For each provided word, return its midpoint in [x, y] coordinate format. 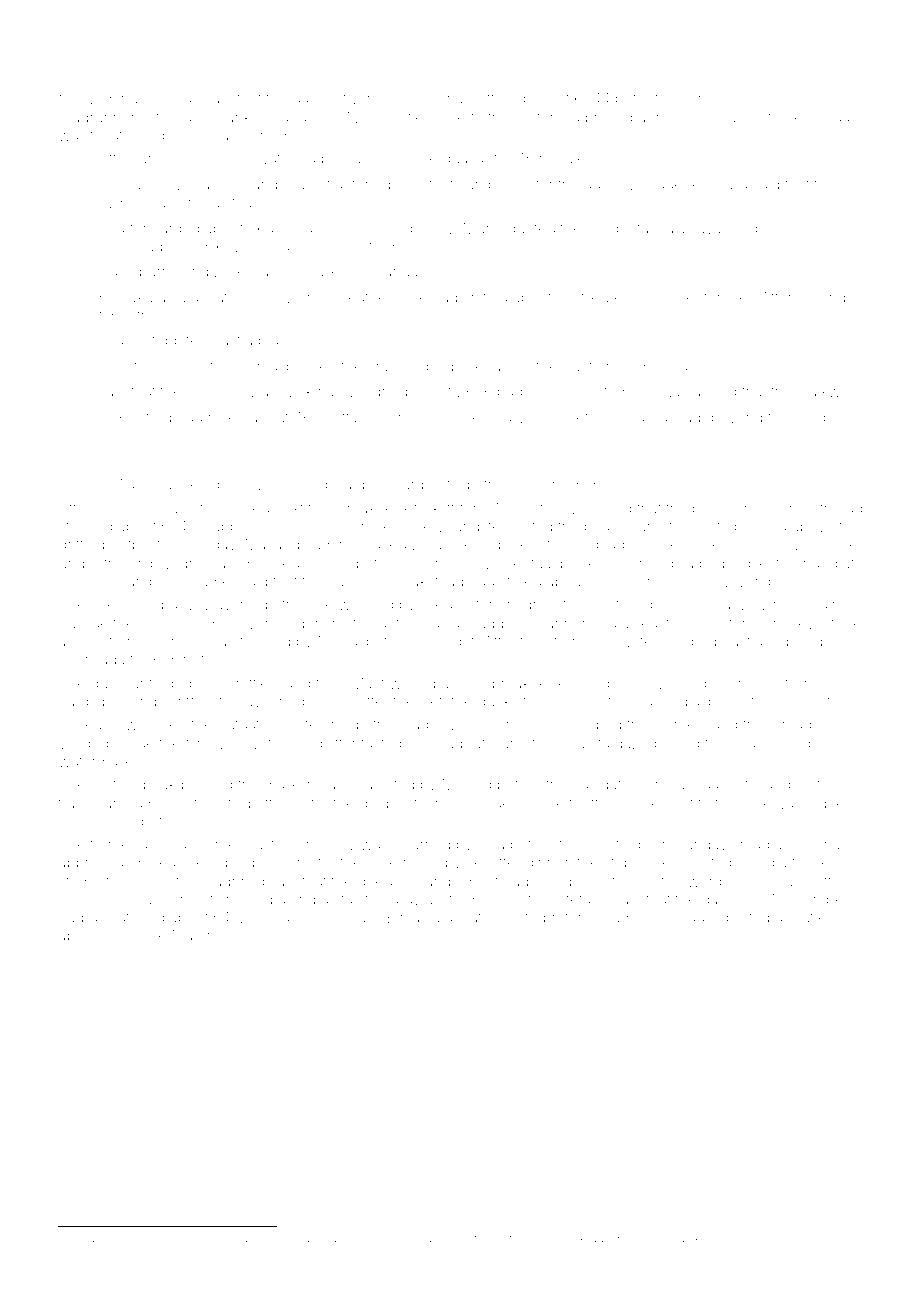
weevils [215, 1239]
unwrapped [147, 726]
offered [501, 98]
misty [757, 1241]
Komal [260, 366]
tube [846, 623]
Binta [403, 917]
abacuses [92, 935]
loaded [740, 117]
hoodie [636, 803]
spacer [228, 138]
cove [526, 485]
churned [422, 844]
